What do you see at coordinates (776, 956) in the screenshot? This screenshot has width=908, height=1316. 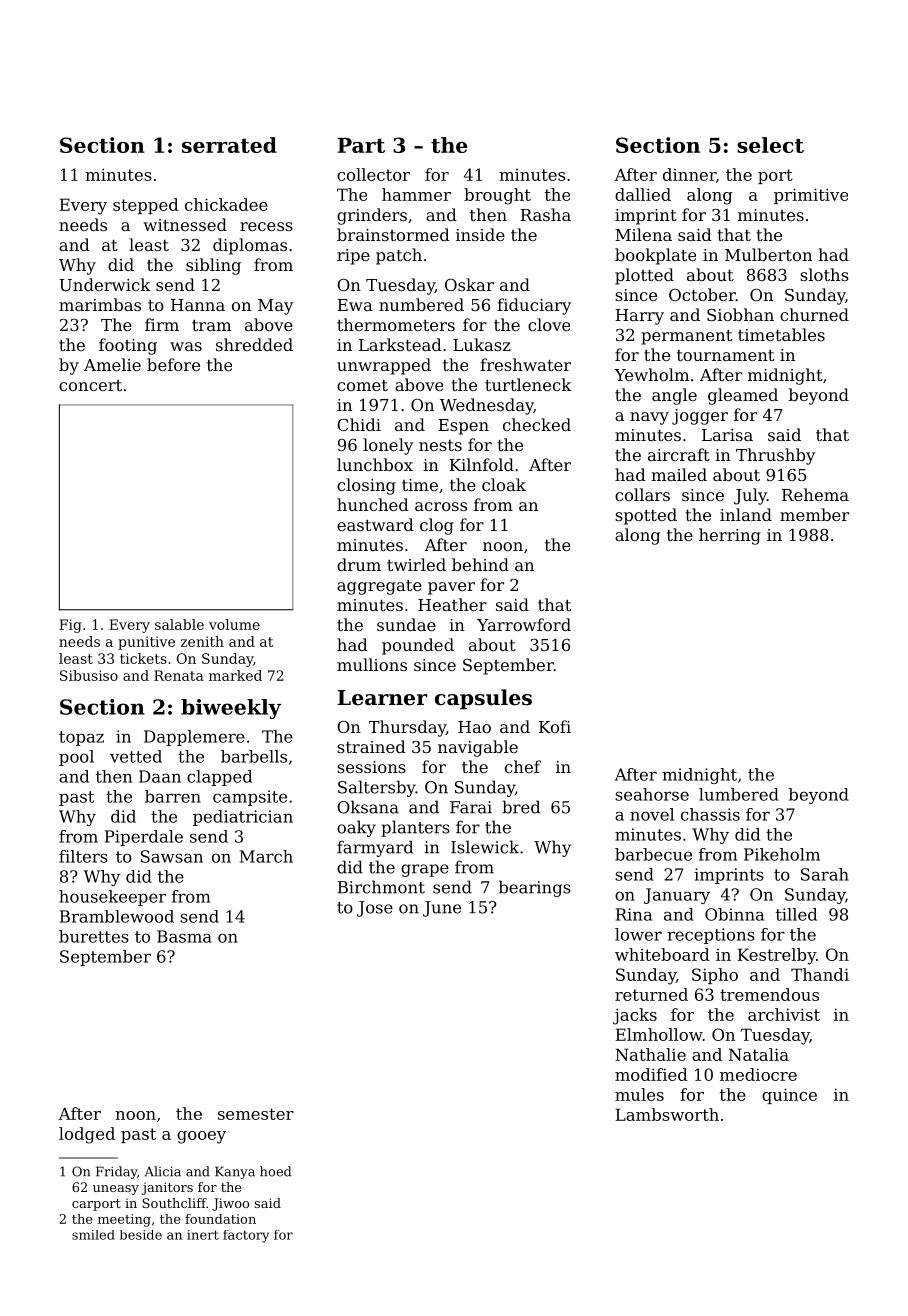 I see `Kestrelby` at bounding box center [776, 956].
